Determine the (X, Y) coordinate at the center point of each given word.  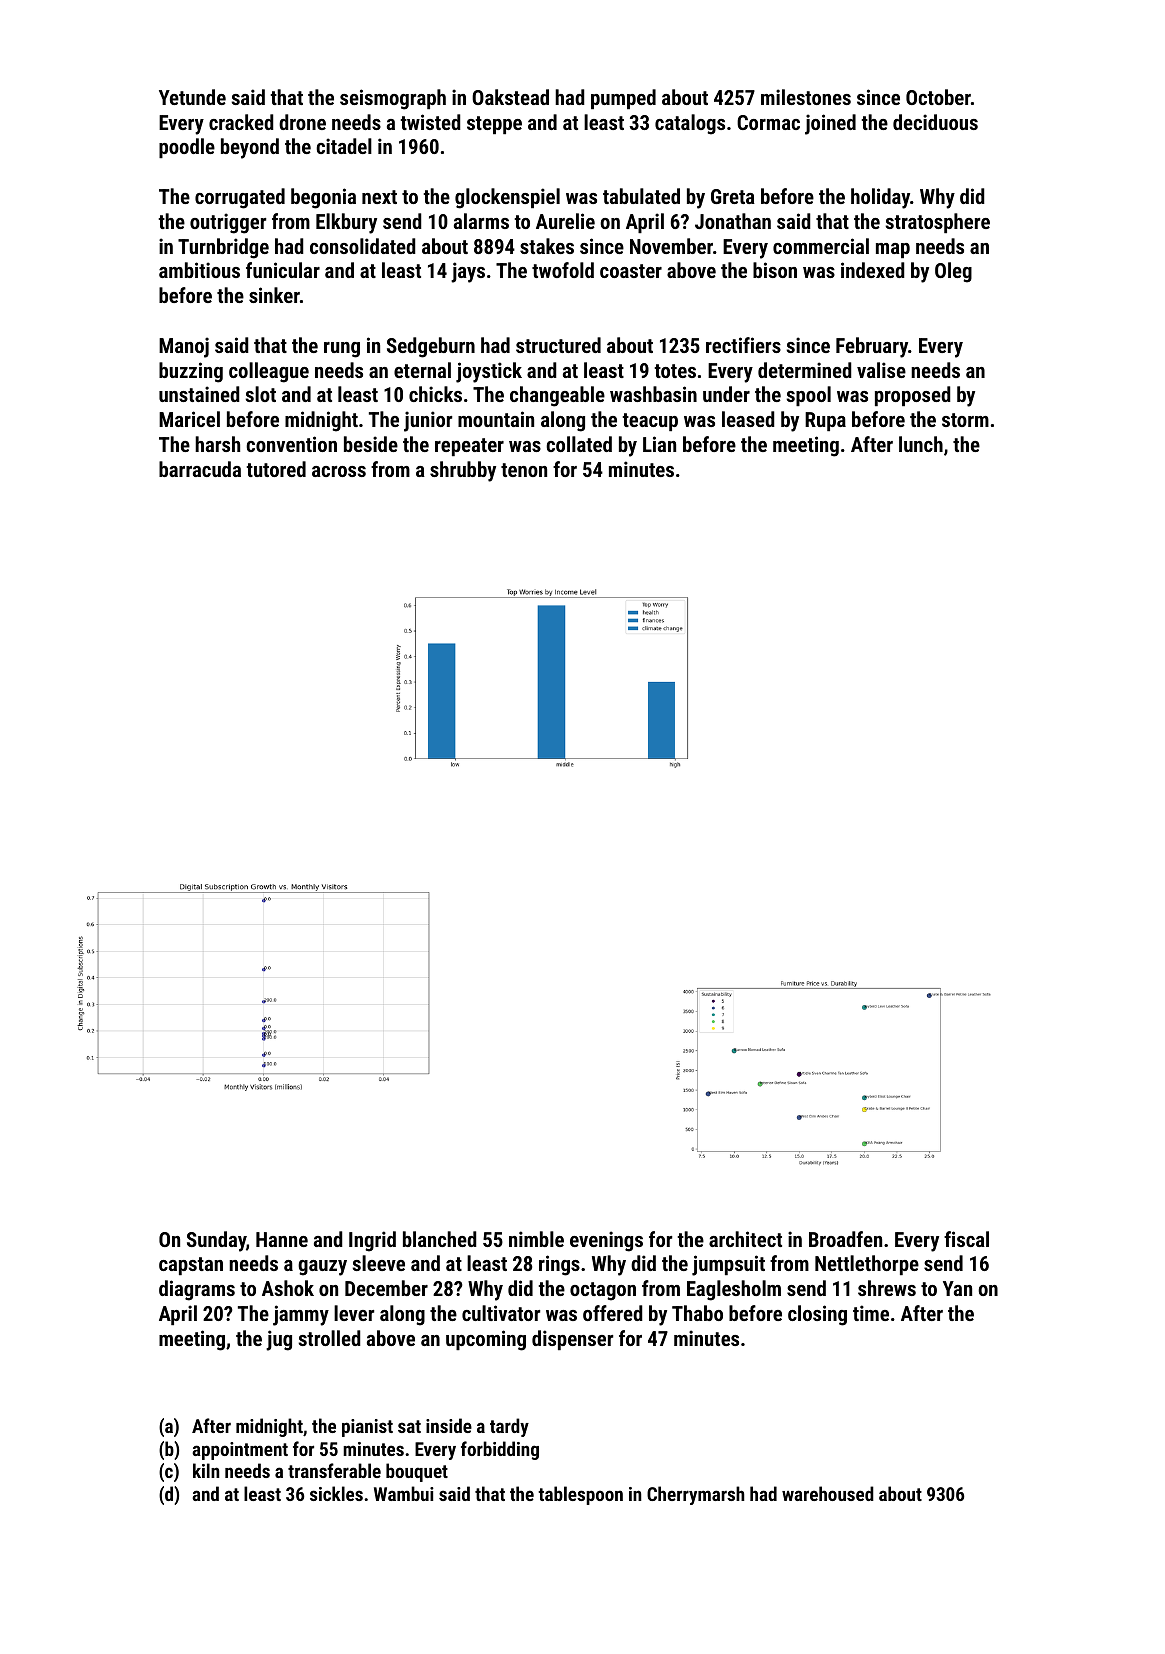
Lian (659, 444)
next (379, 197)
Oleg (953, 272)
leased (748, 419)
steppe (494, 125)
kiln (206, 1470)
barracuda (200, 469)
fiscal (966, 1239)
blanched (440, 1239)
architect (745, 1239)
